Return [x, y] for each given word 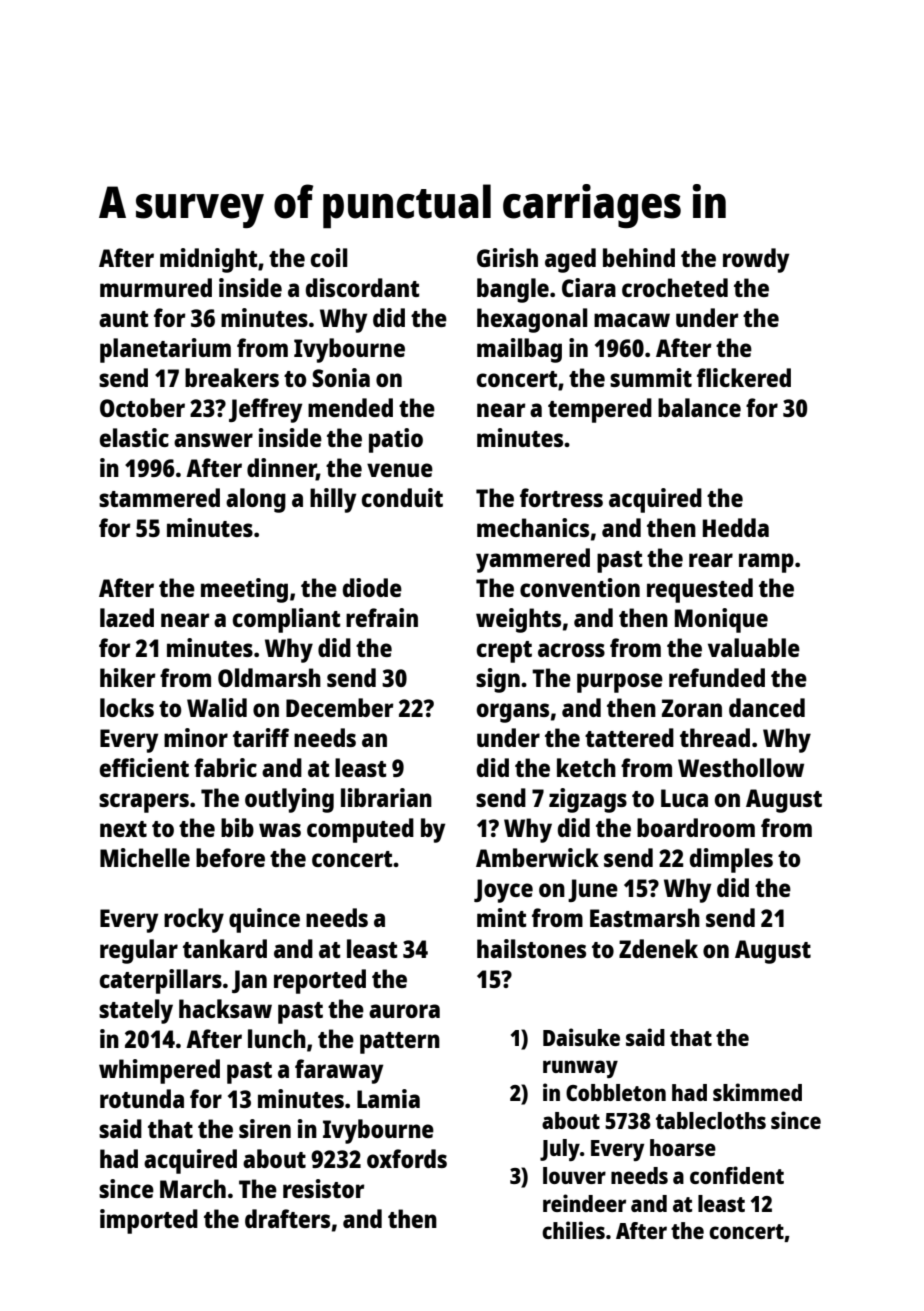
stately [136, 1011]
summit [651, 377]
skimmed [757, 1092]
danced [767, 707]
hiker [127, 677]
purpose [620, 683]
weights [518, 620]
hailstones [531, 948]
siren [265, 1128]
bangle [513, 290]
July [560, 1150]
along [256, 500]
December [339, 707]
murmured [156, 287]
